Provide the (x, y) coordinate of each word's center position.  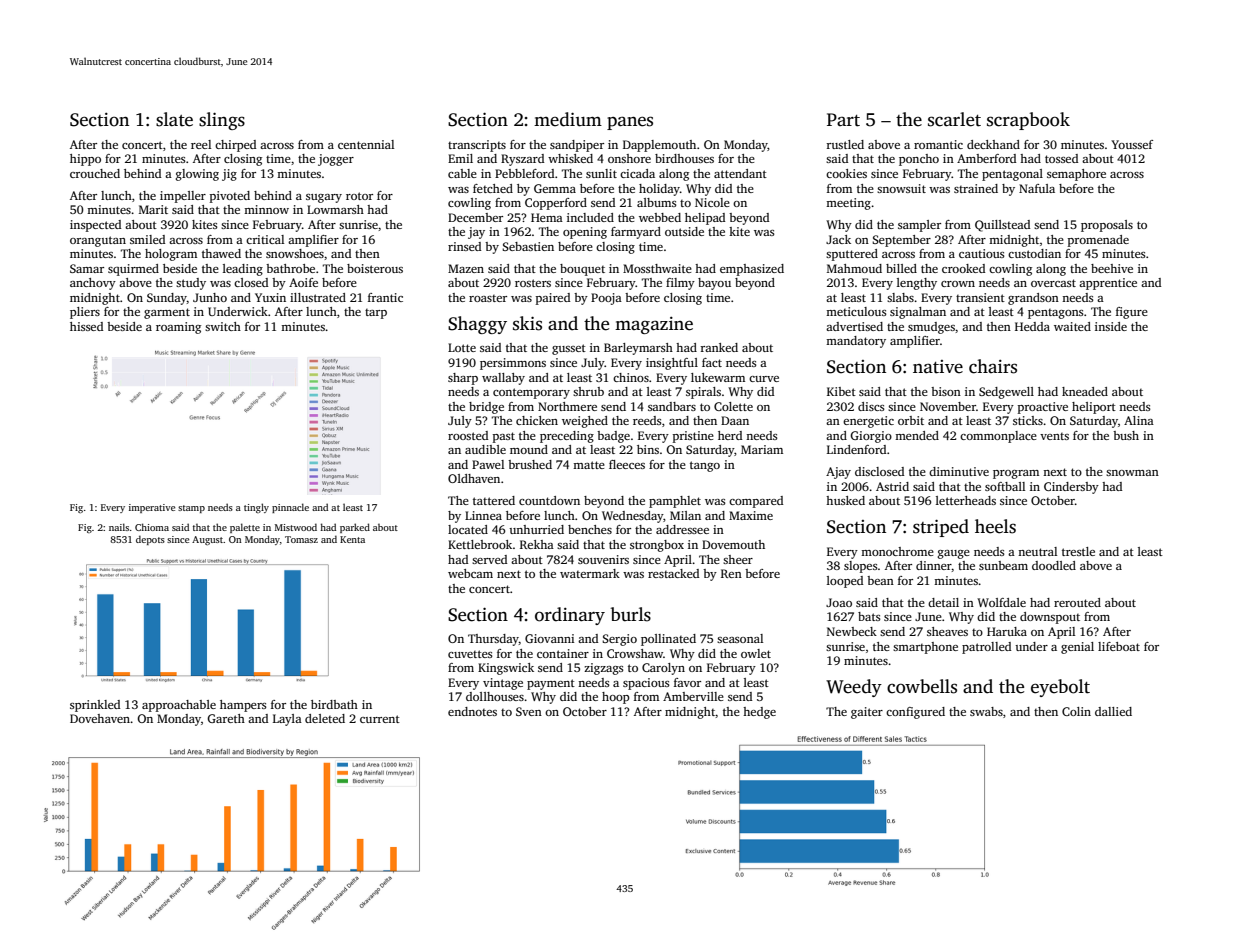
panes (630, 123)
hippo (85, 160)
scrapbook (1028, 121)
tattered (494, 500)
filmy (680, 284)
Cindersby (1071, 488)
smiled (147, 239)
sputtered (852, 255)
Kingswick (506, 669)
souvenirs (603, 559)
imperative (152, 508)
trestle (1078, 551)
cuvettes (470, 654)
